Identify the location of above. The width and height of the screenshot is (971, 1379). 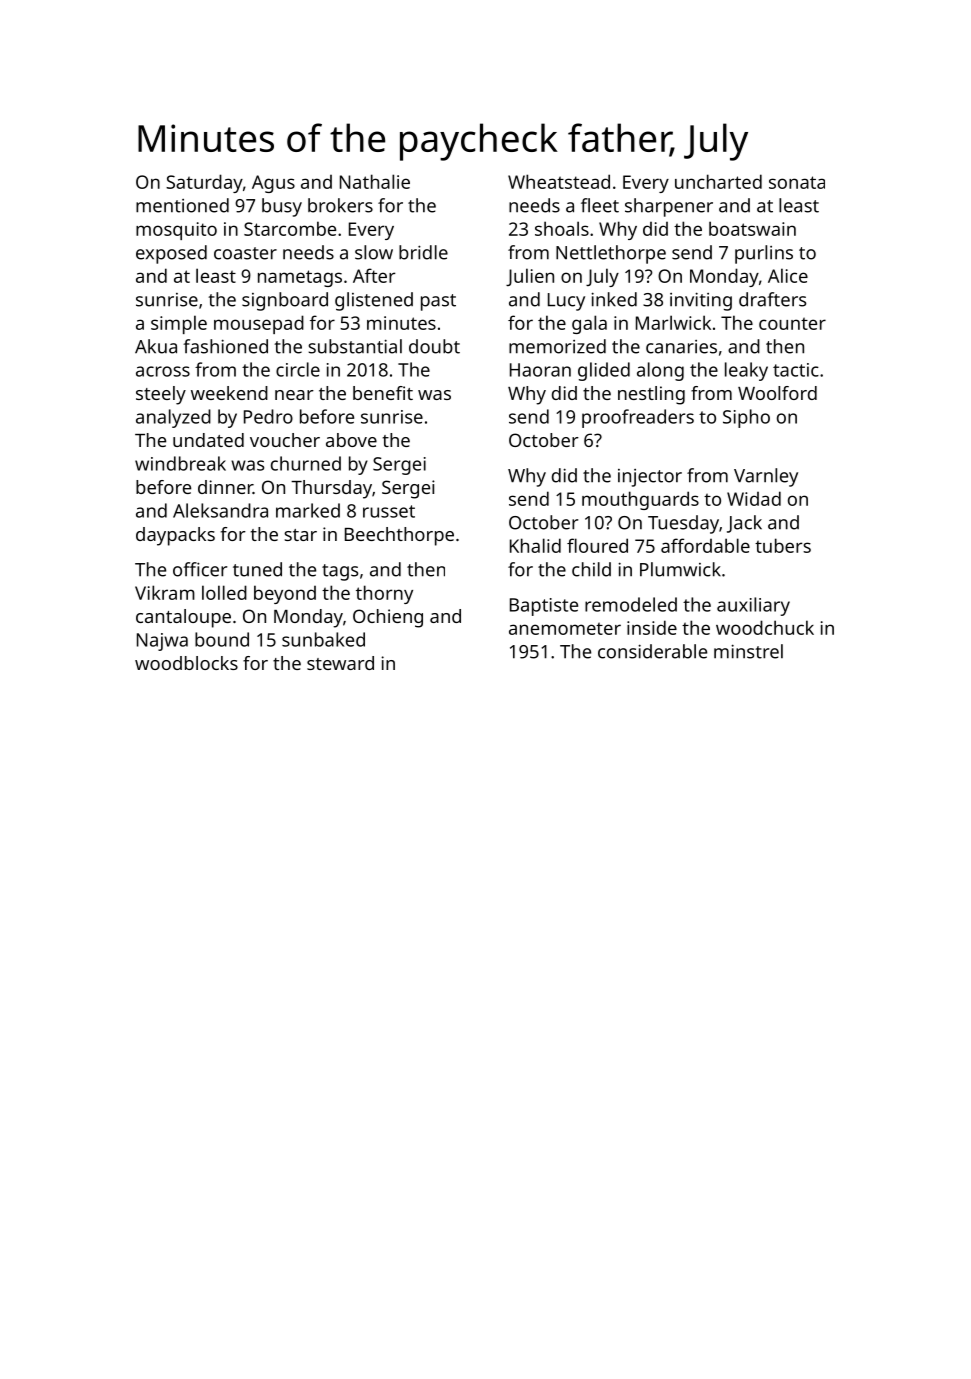
(351, 440).
